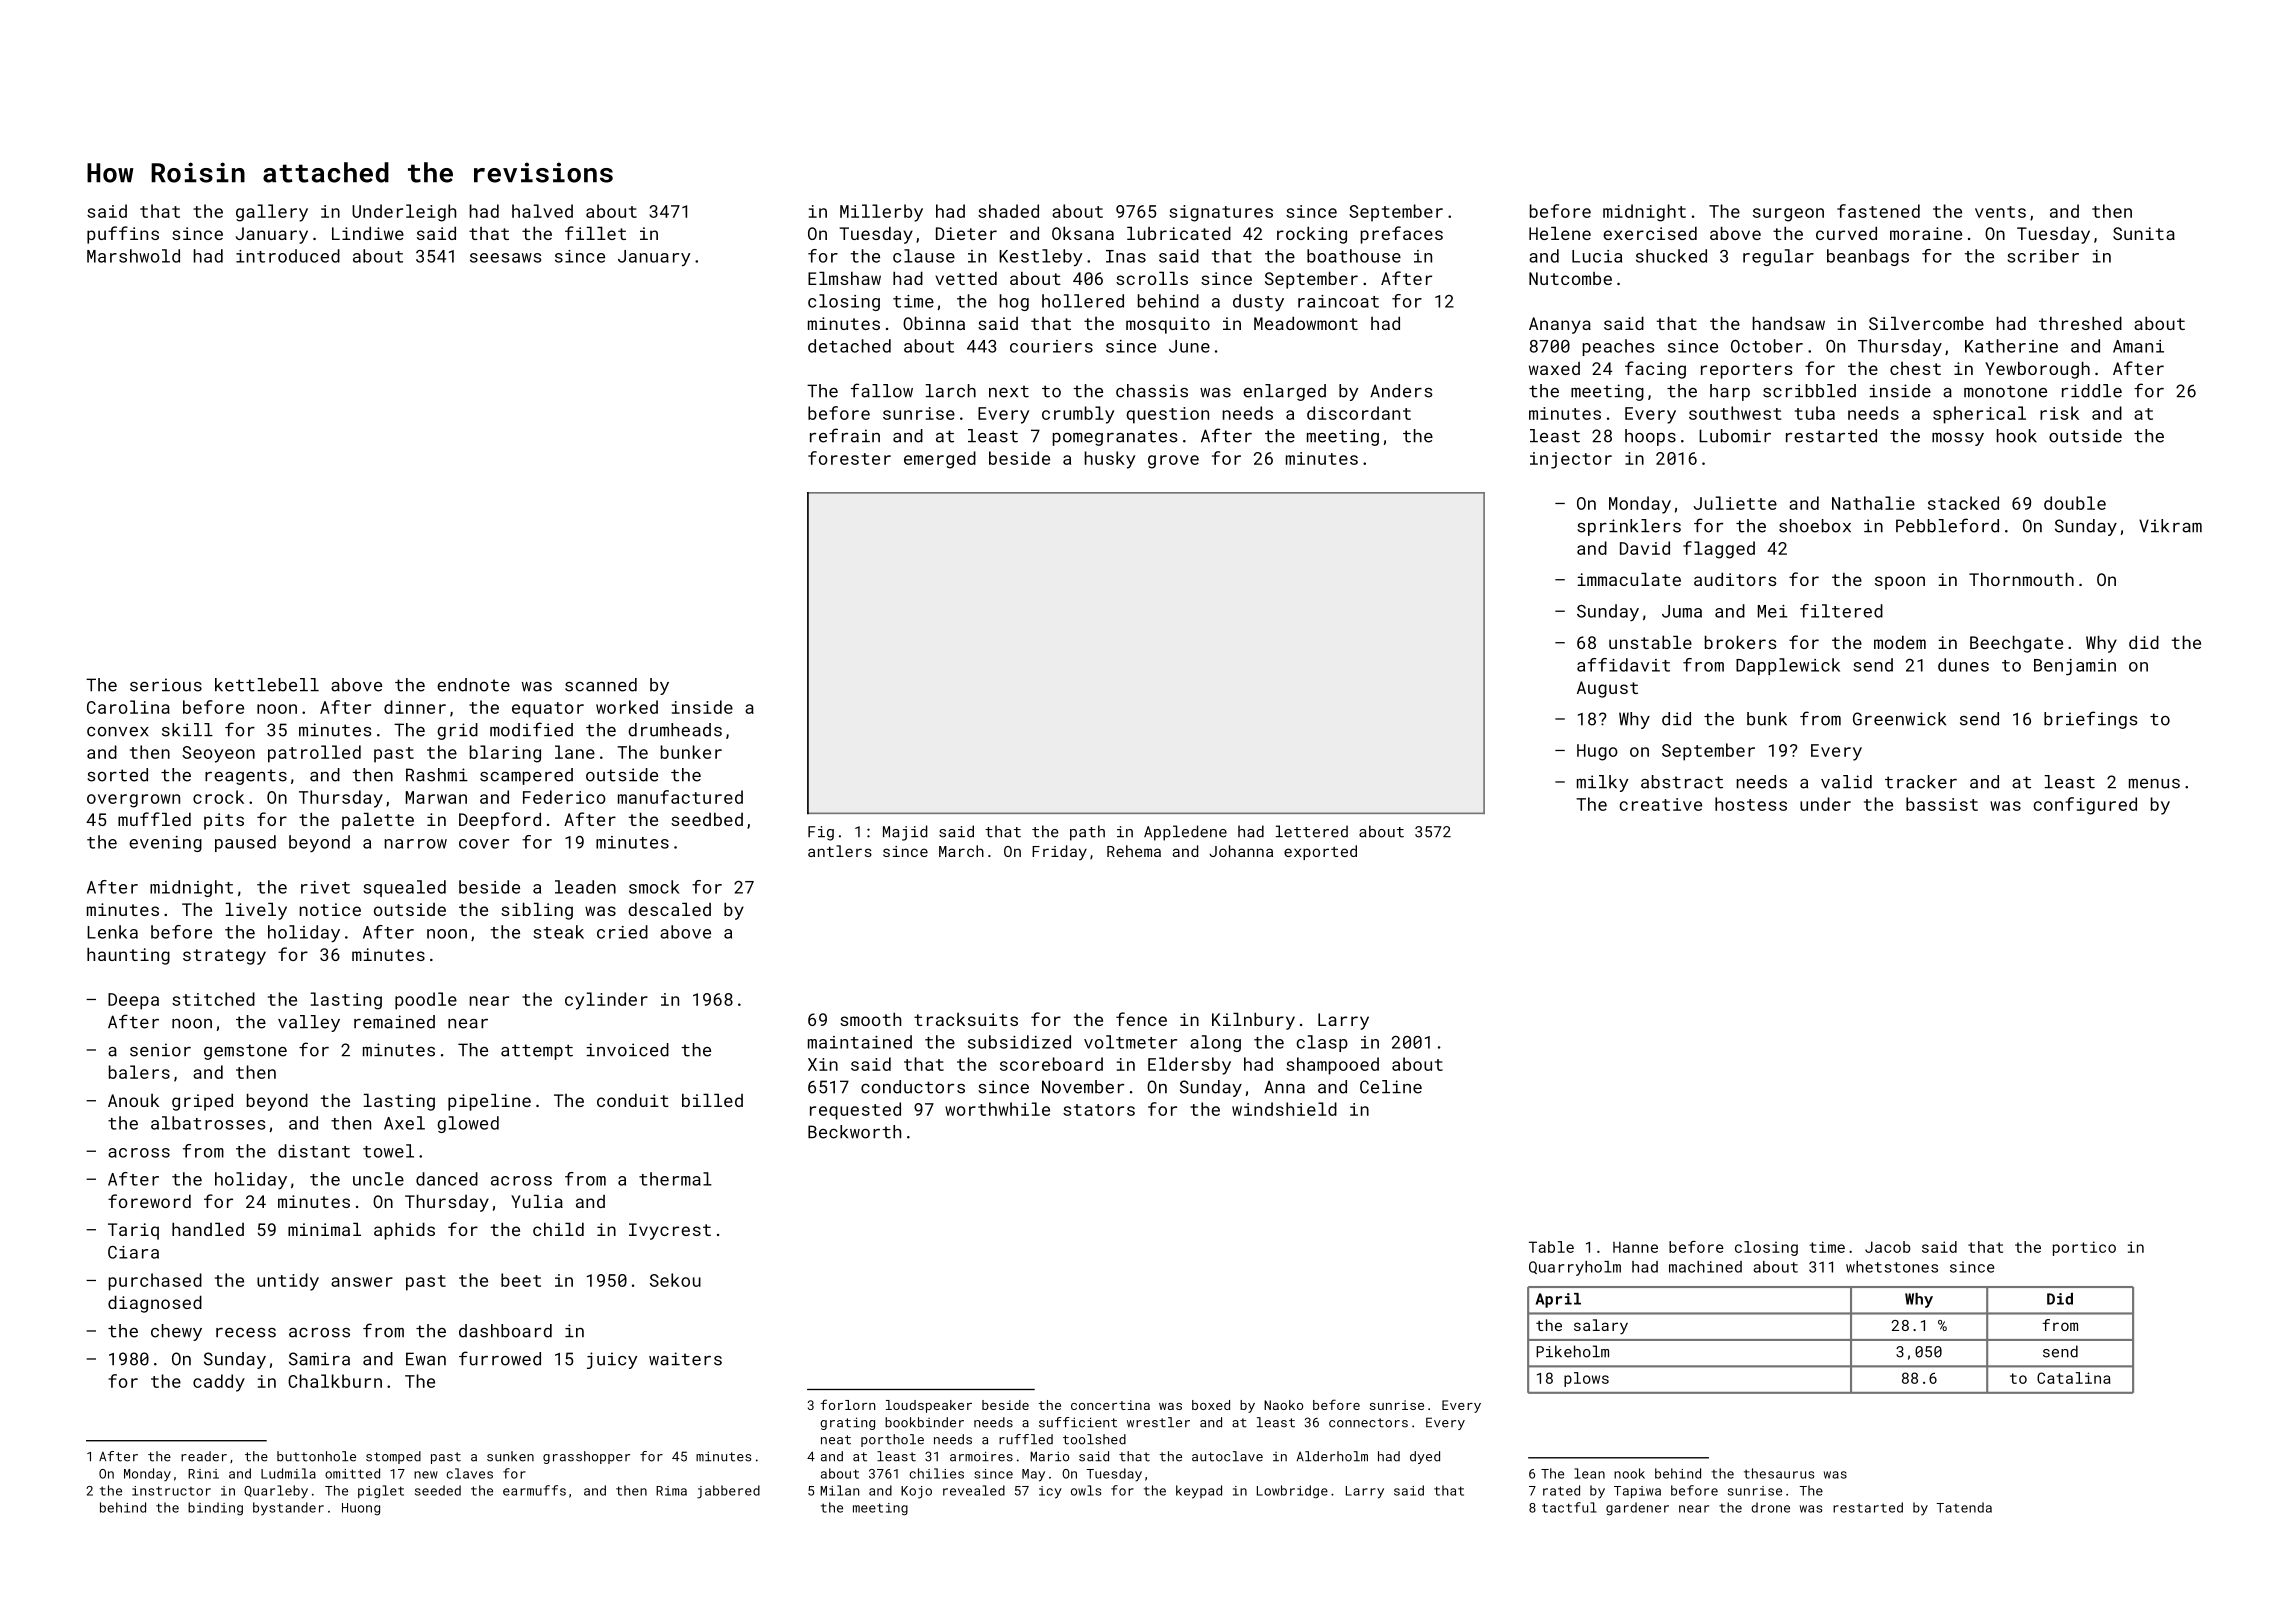  What do you see at coordinates (404, 1123) in the document?
I see `Axel` at bounding box center [404, 1123].
